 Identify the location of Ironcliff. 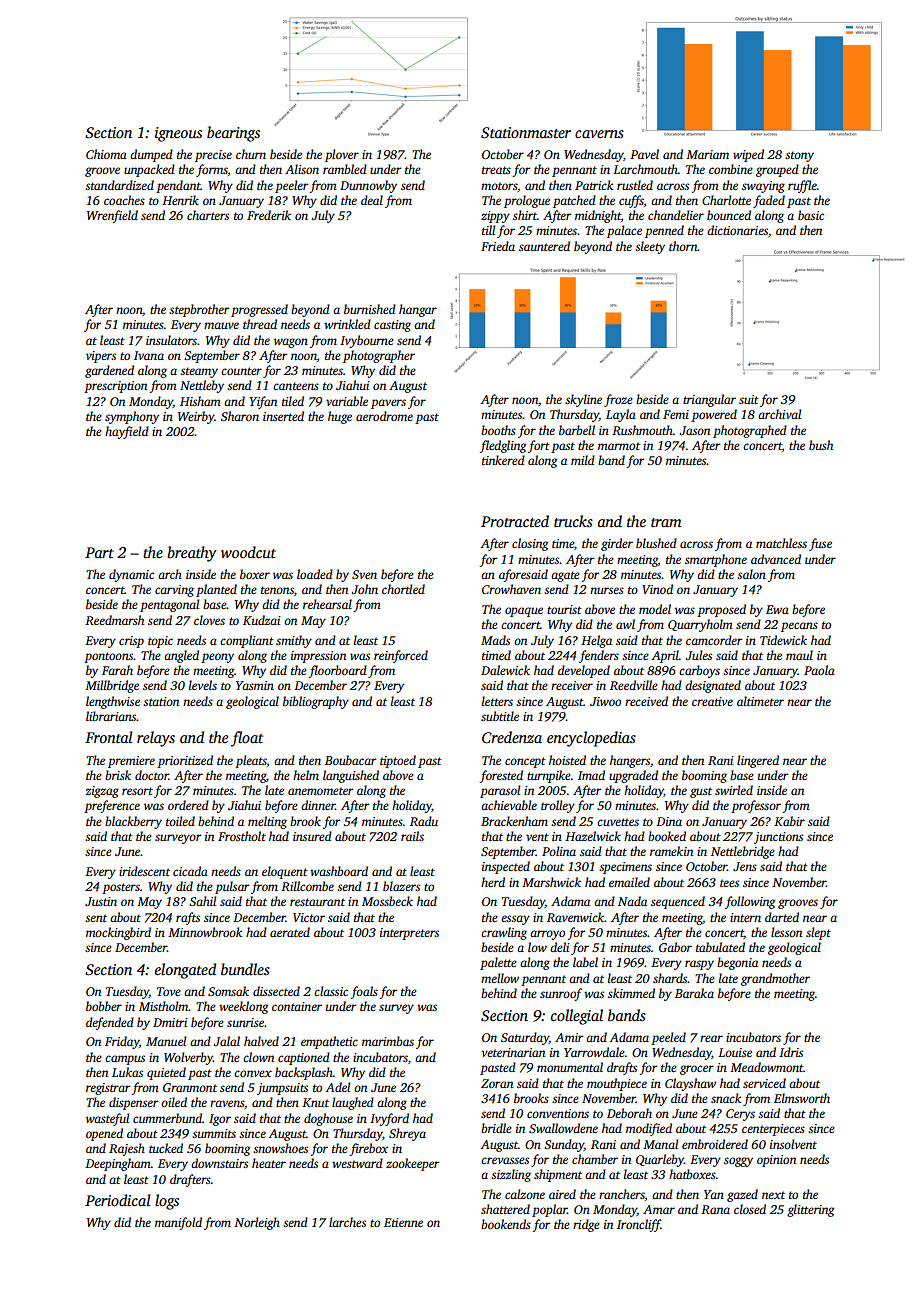
(639, 1225).
